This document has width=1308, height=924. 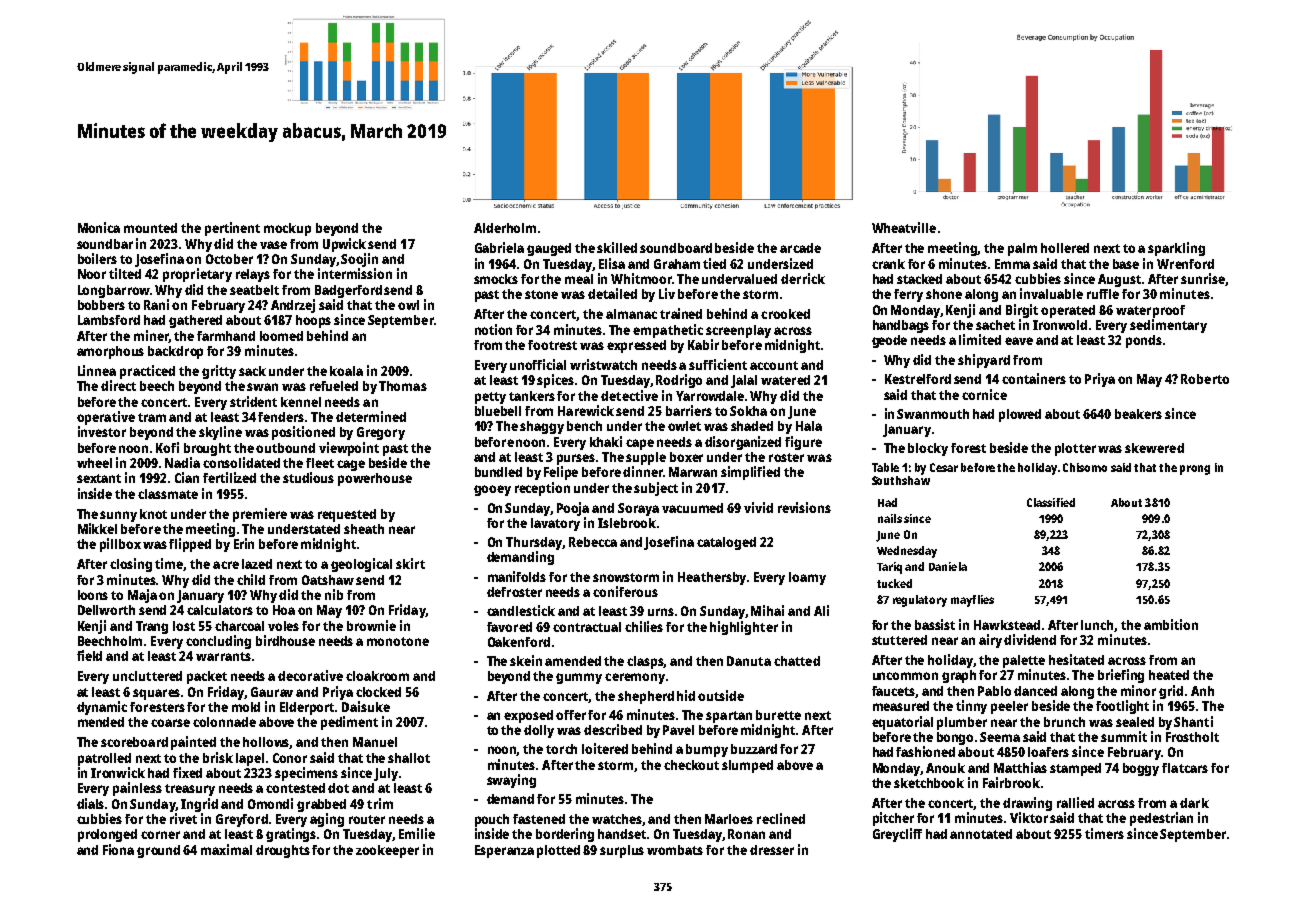 I want to click on ponds, so click(x=1144, y=341).
